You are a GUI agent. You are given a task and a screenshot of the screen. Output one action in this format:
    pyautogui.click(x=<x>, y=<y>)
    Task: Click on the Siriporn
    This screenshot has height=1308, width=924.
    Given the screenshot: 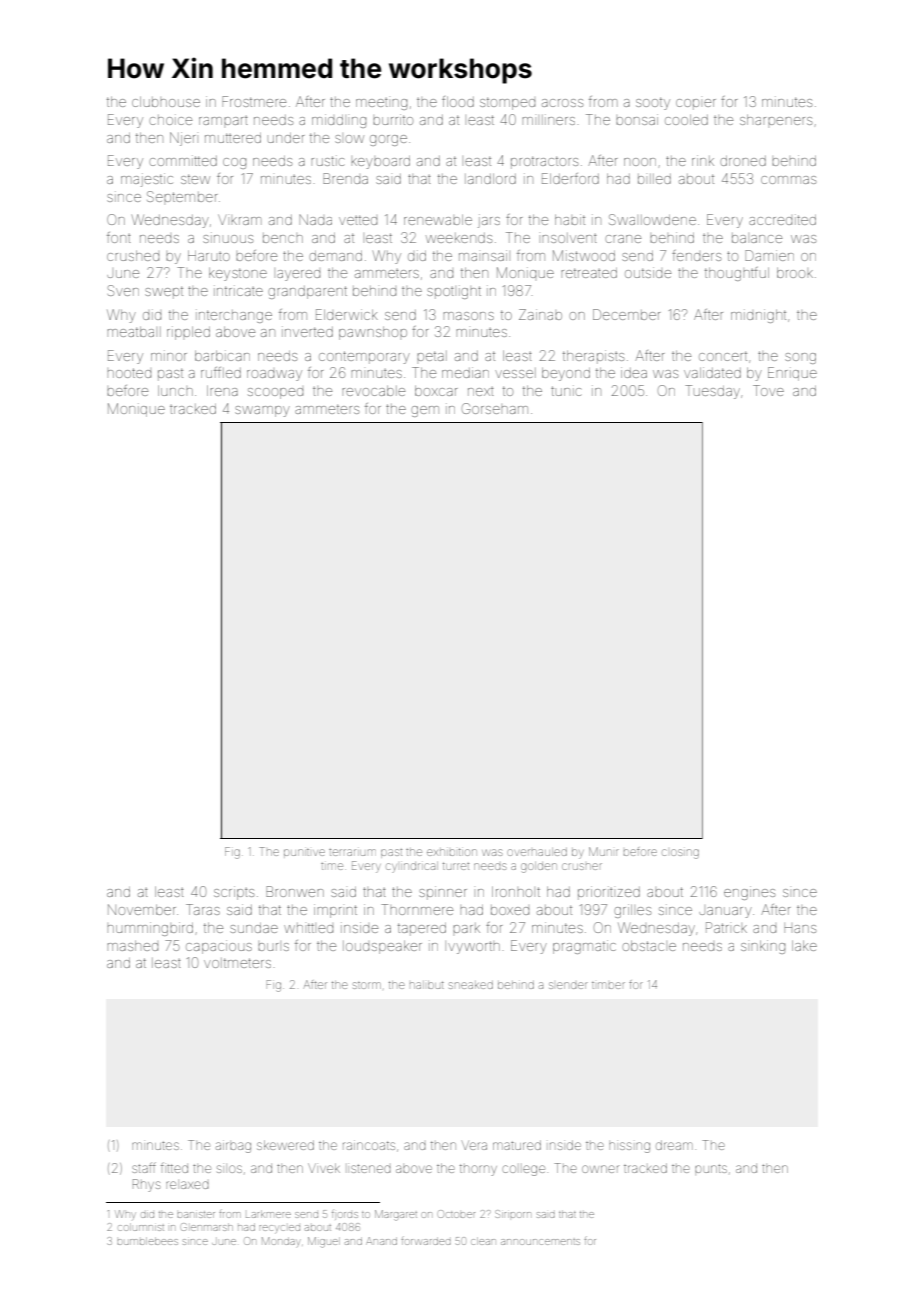 What is the action you would take?
    pyautogui.click(x=513, y=1214)
